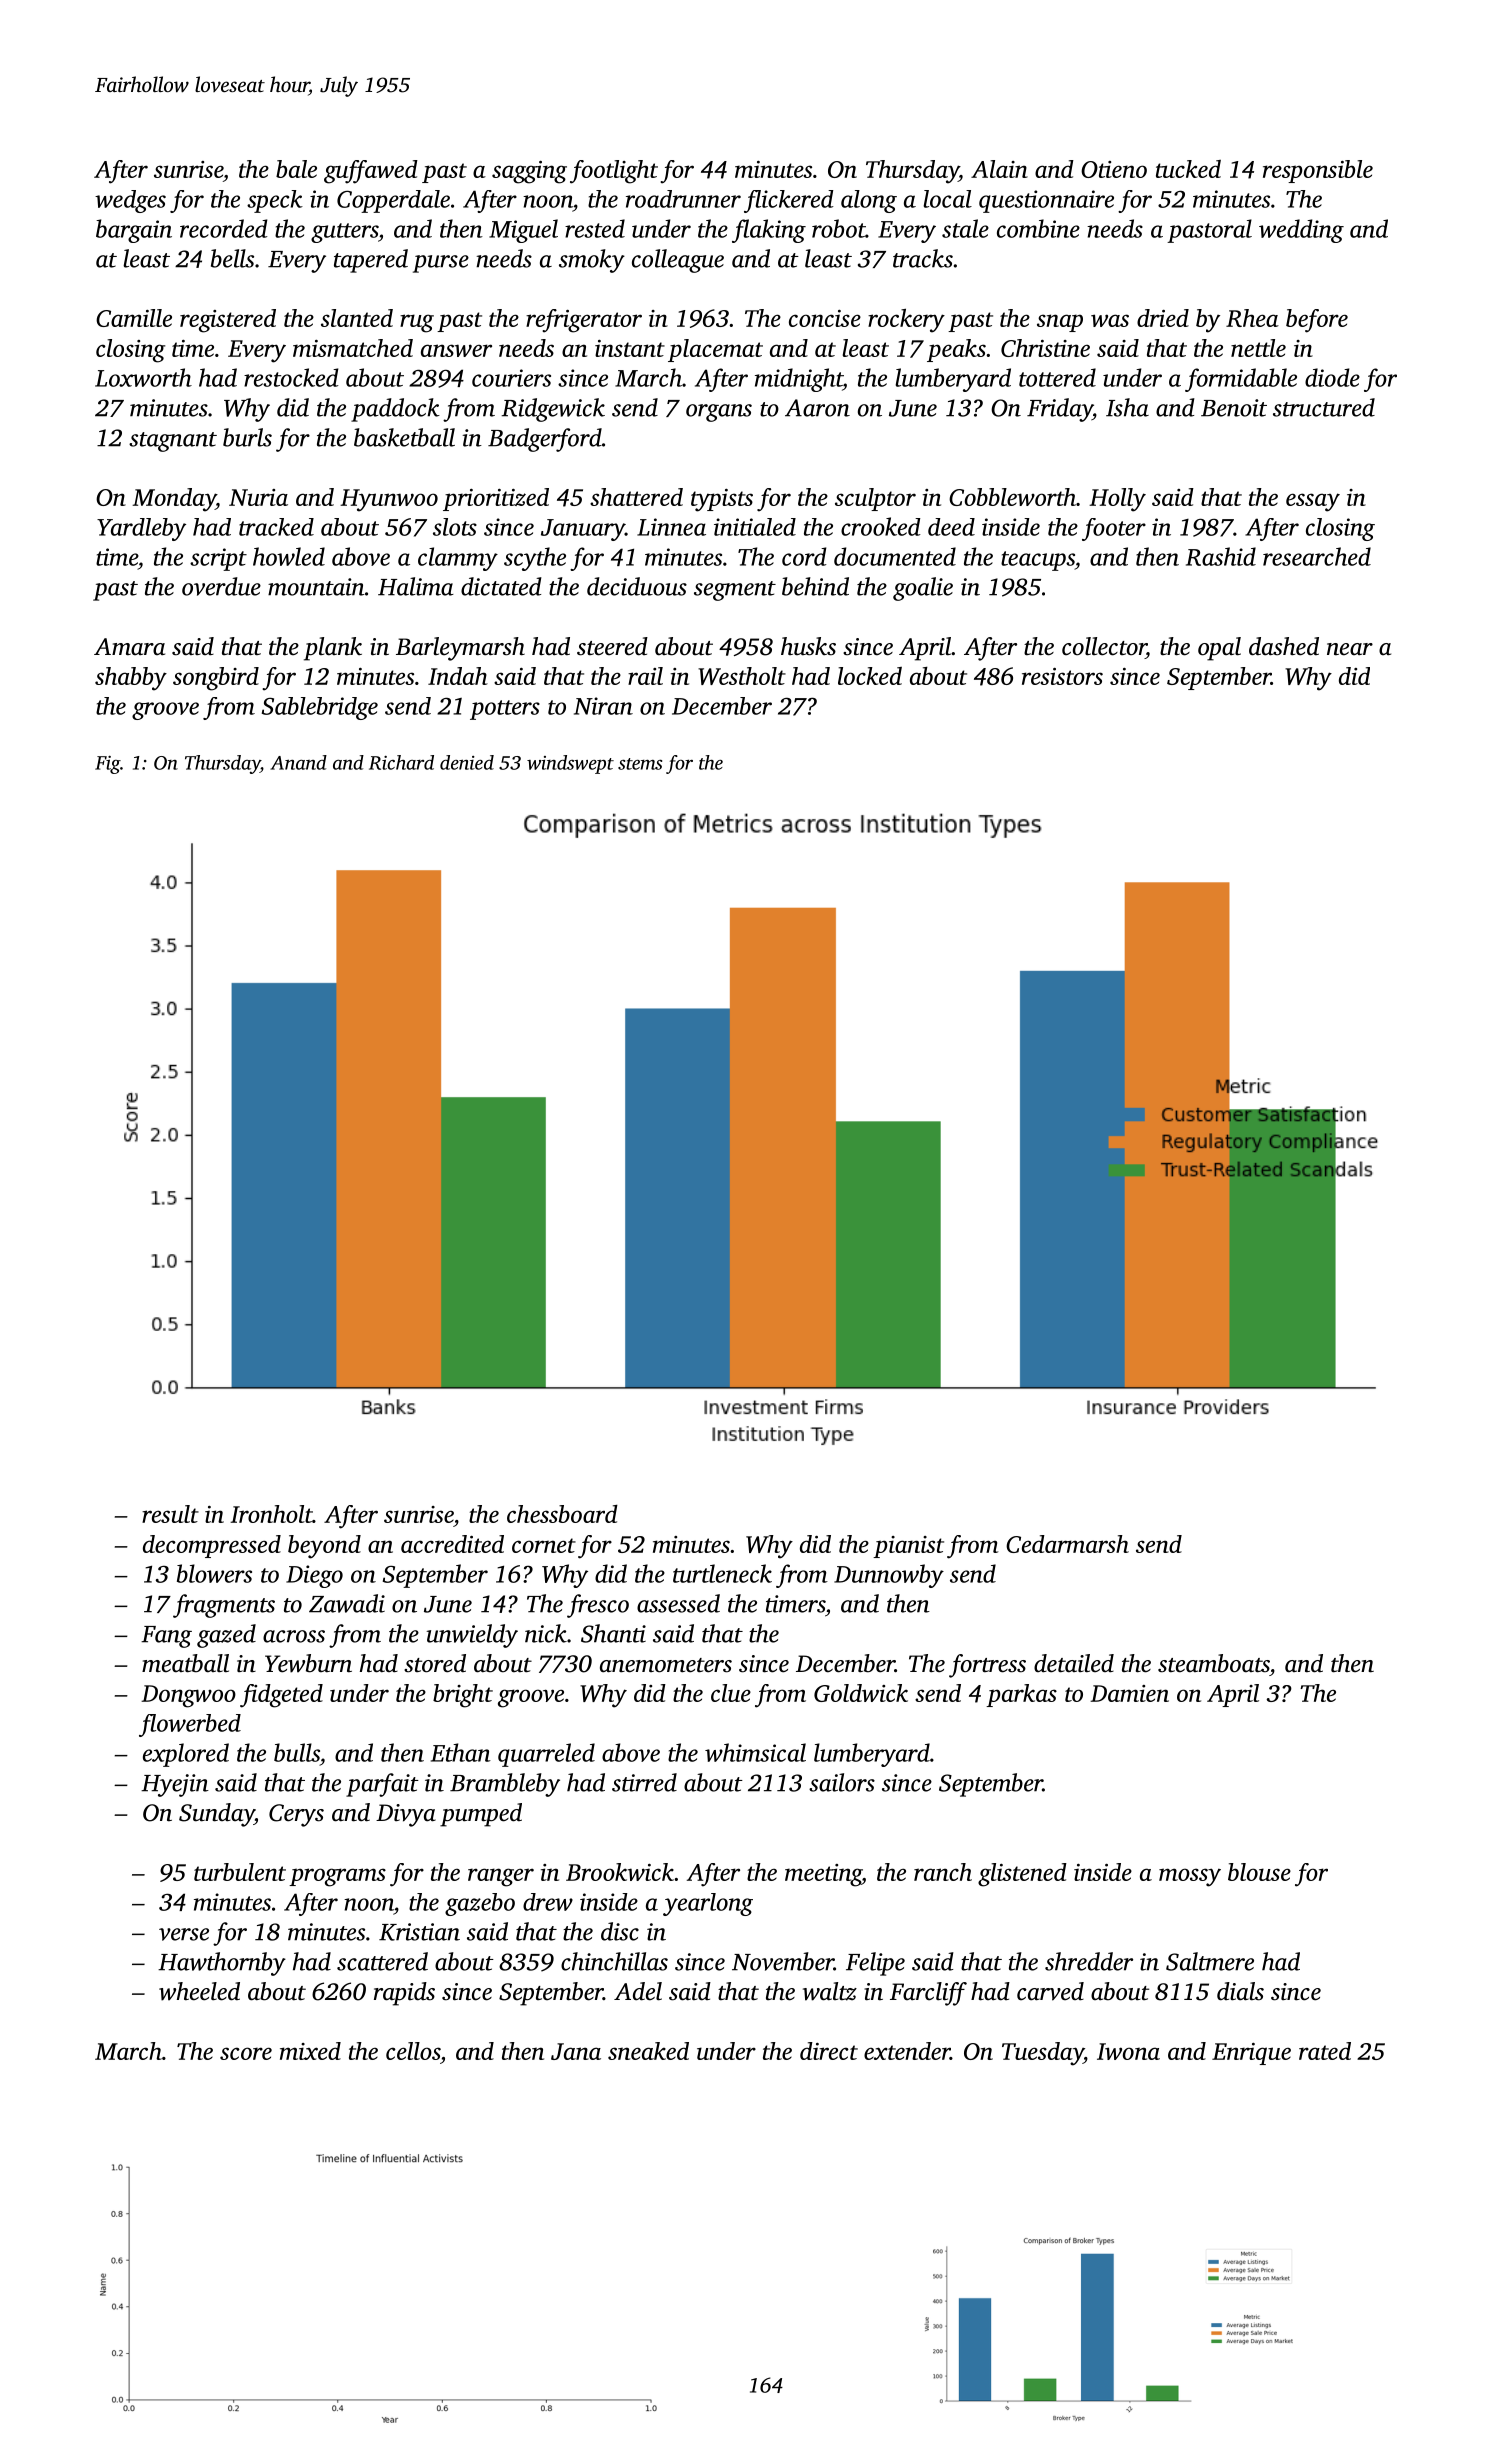  I want to click on accredited, so click(452, 1544).
